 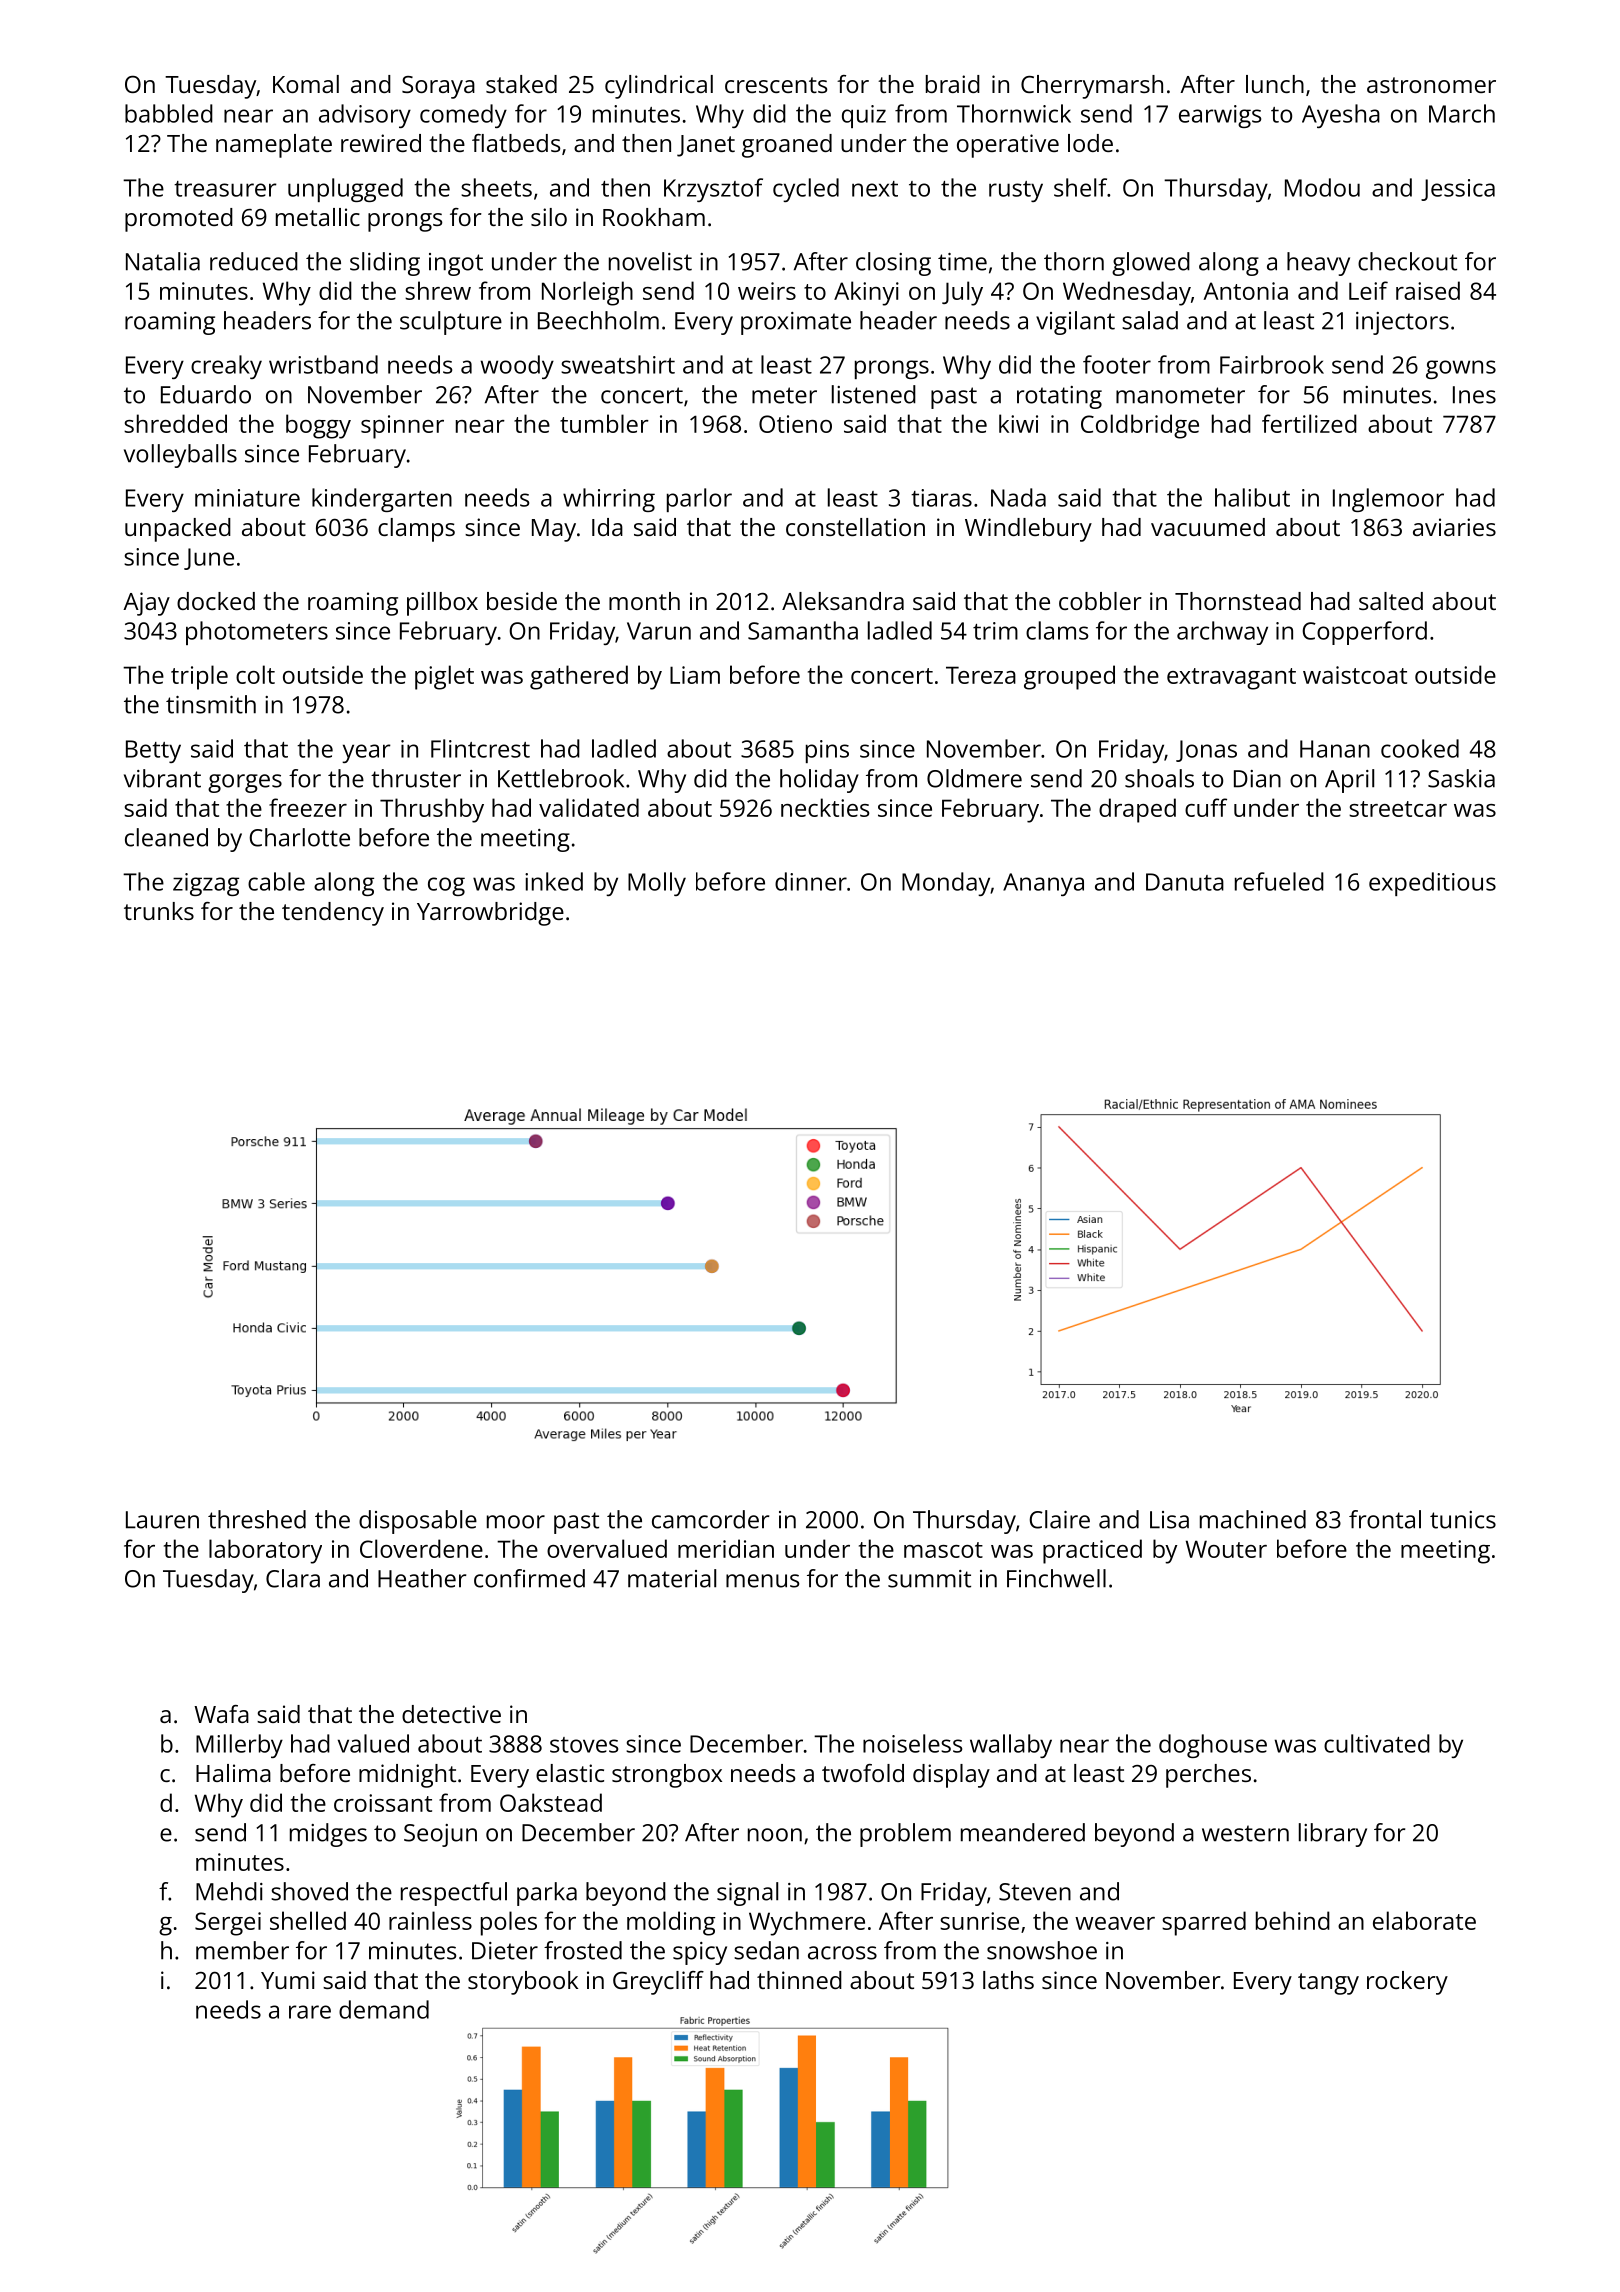 I want to click on whirring, so click(x=609, y=500).
